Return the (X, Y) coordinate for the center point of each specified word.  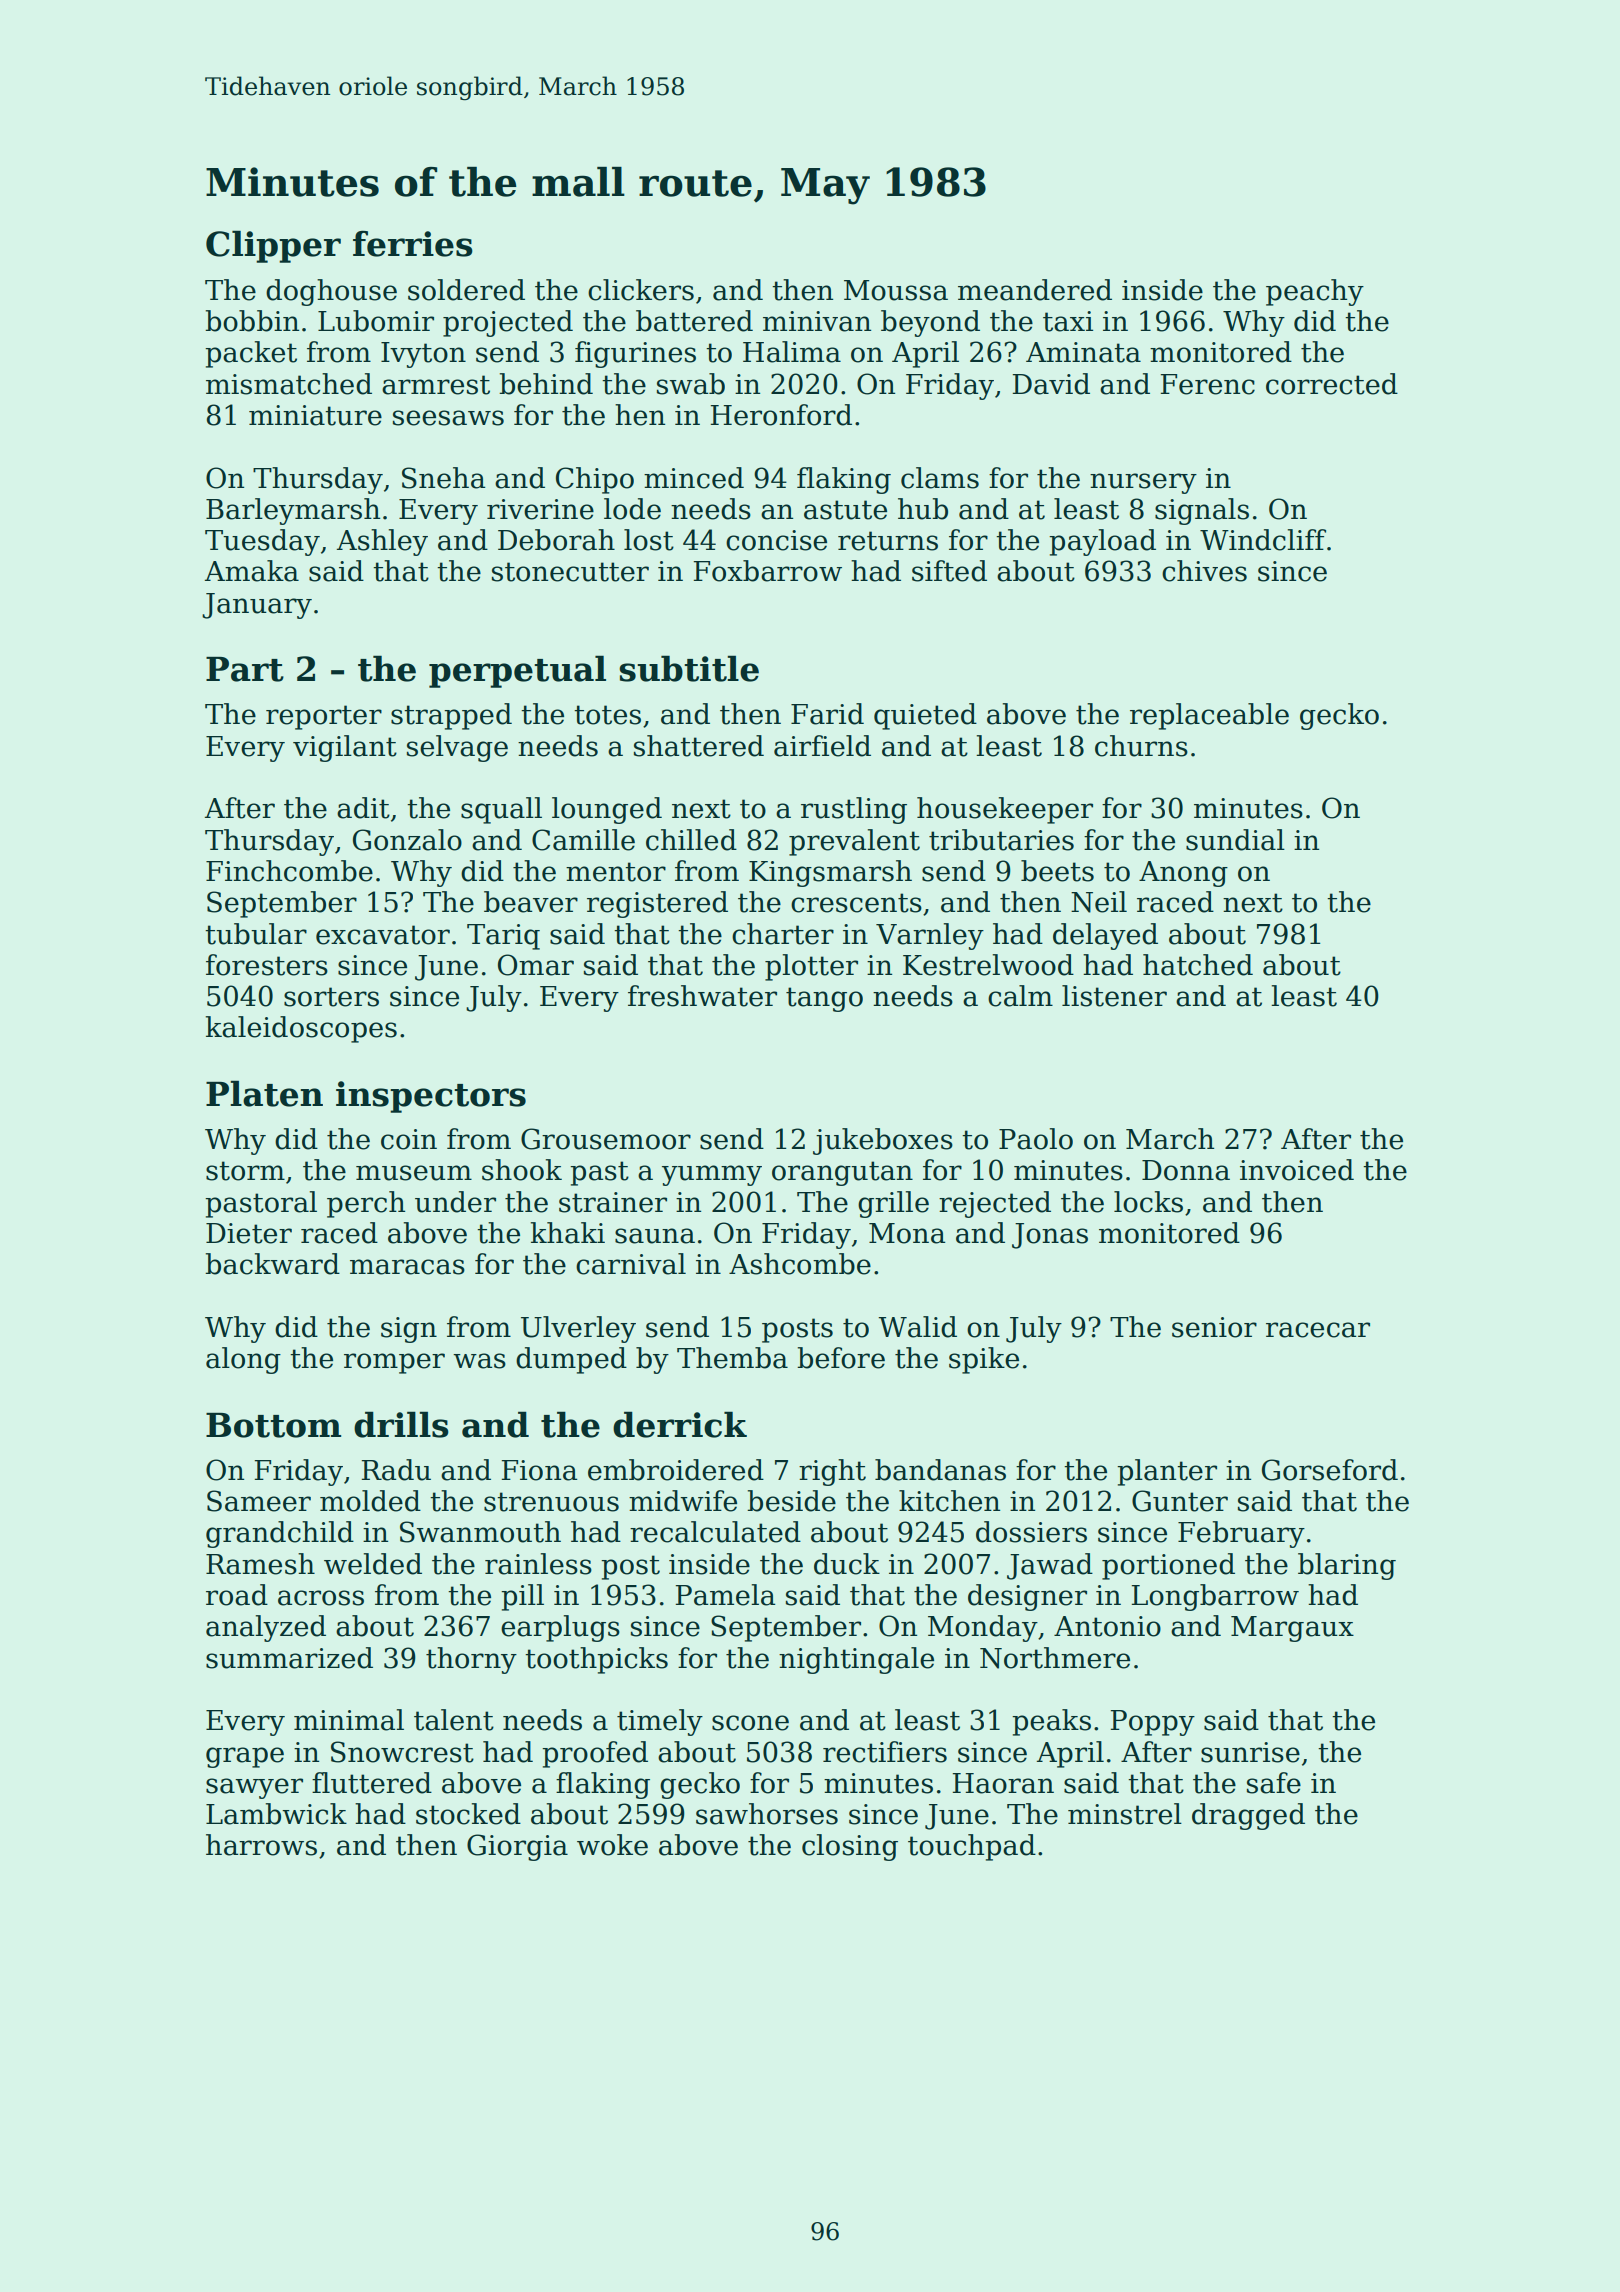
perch (366, 1204)
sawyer (254, 1788)
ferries (413, 244)
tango (824, 999)
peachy (1315, 292)
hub (923, 509)
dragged (1248, 1816)
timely (660, 1722)
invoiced (1297, 1170)
